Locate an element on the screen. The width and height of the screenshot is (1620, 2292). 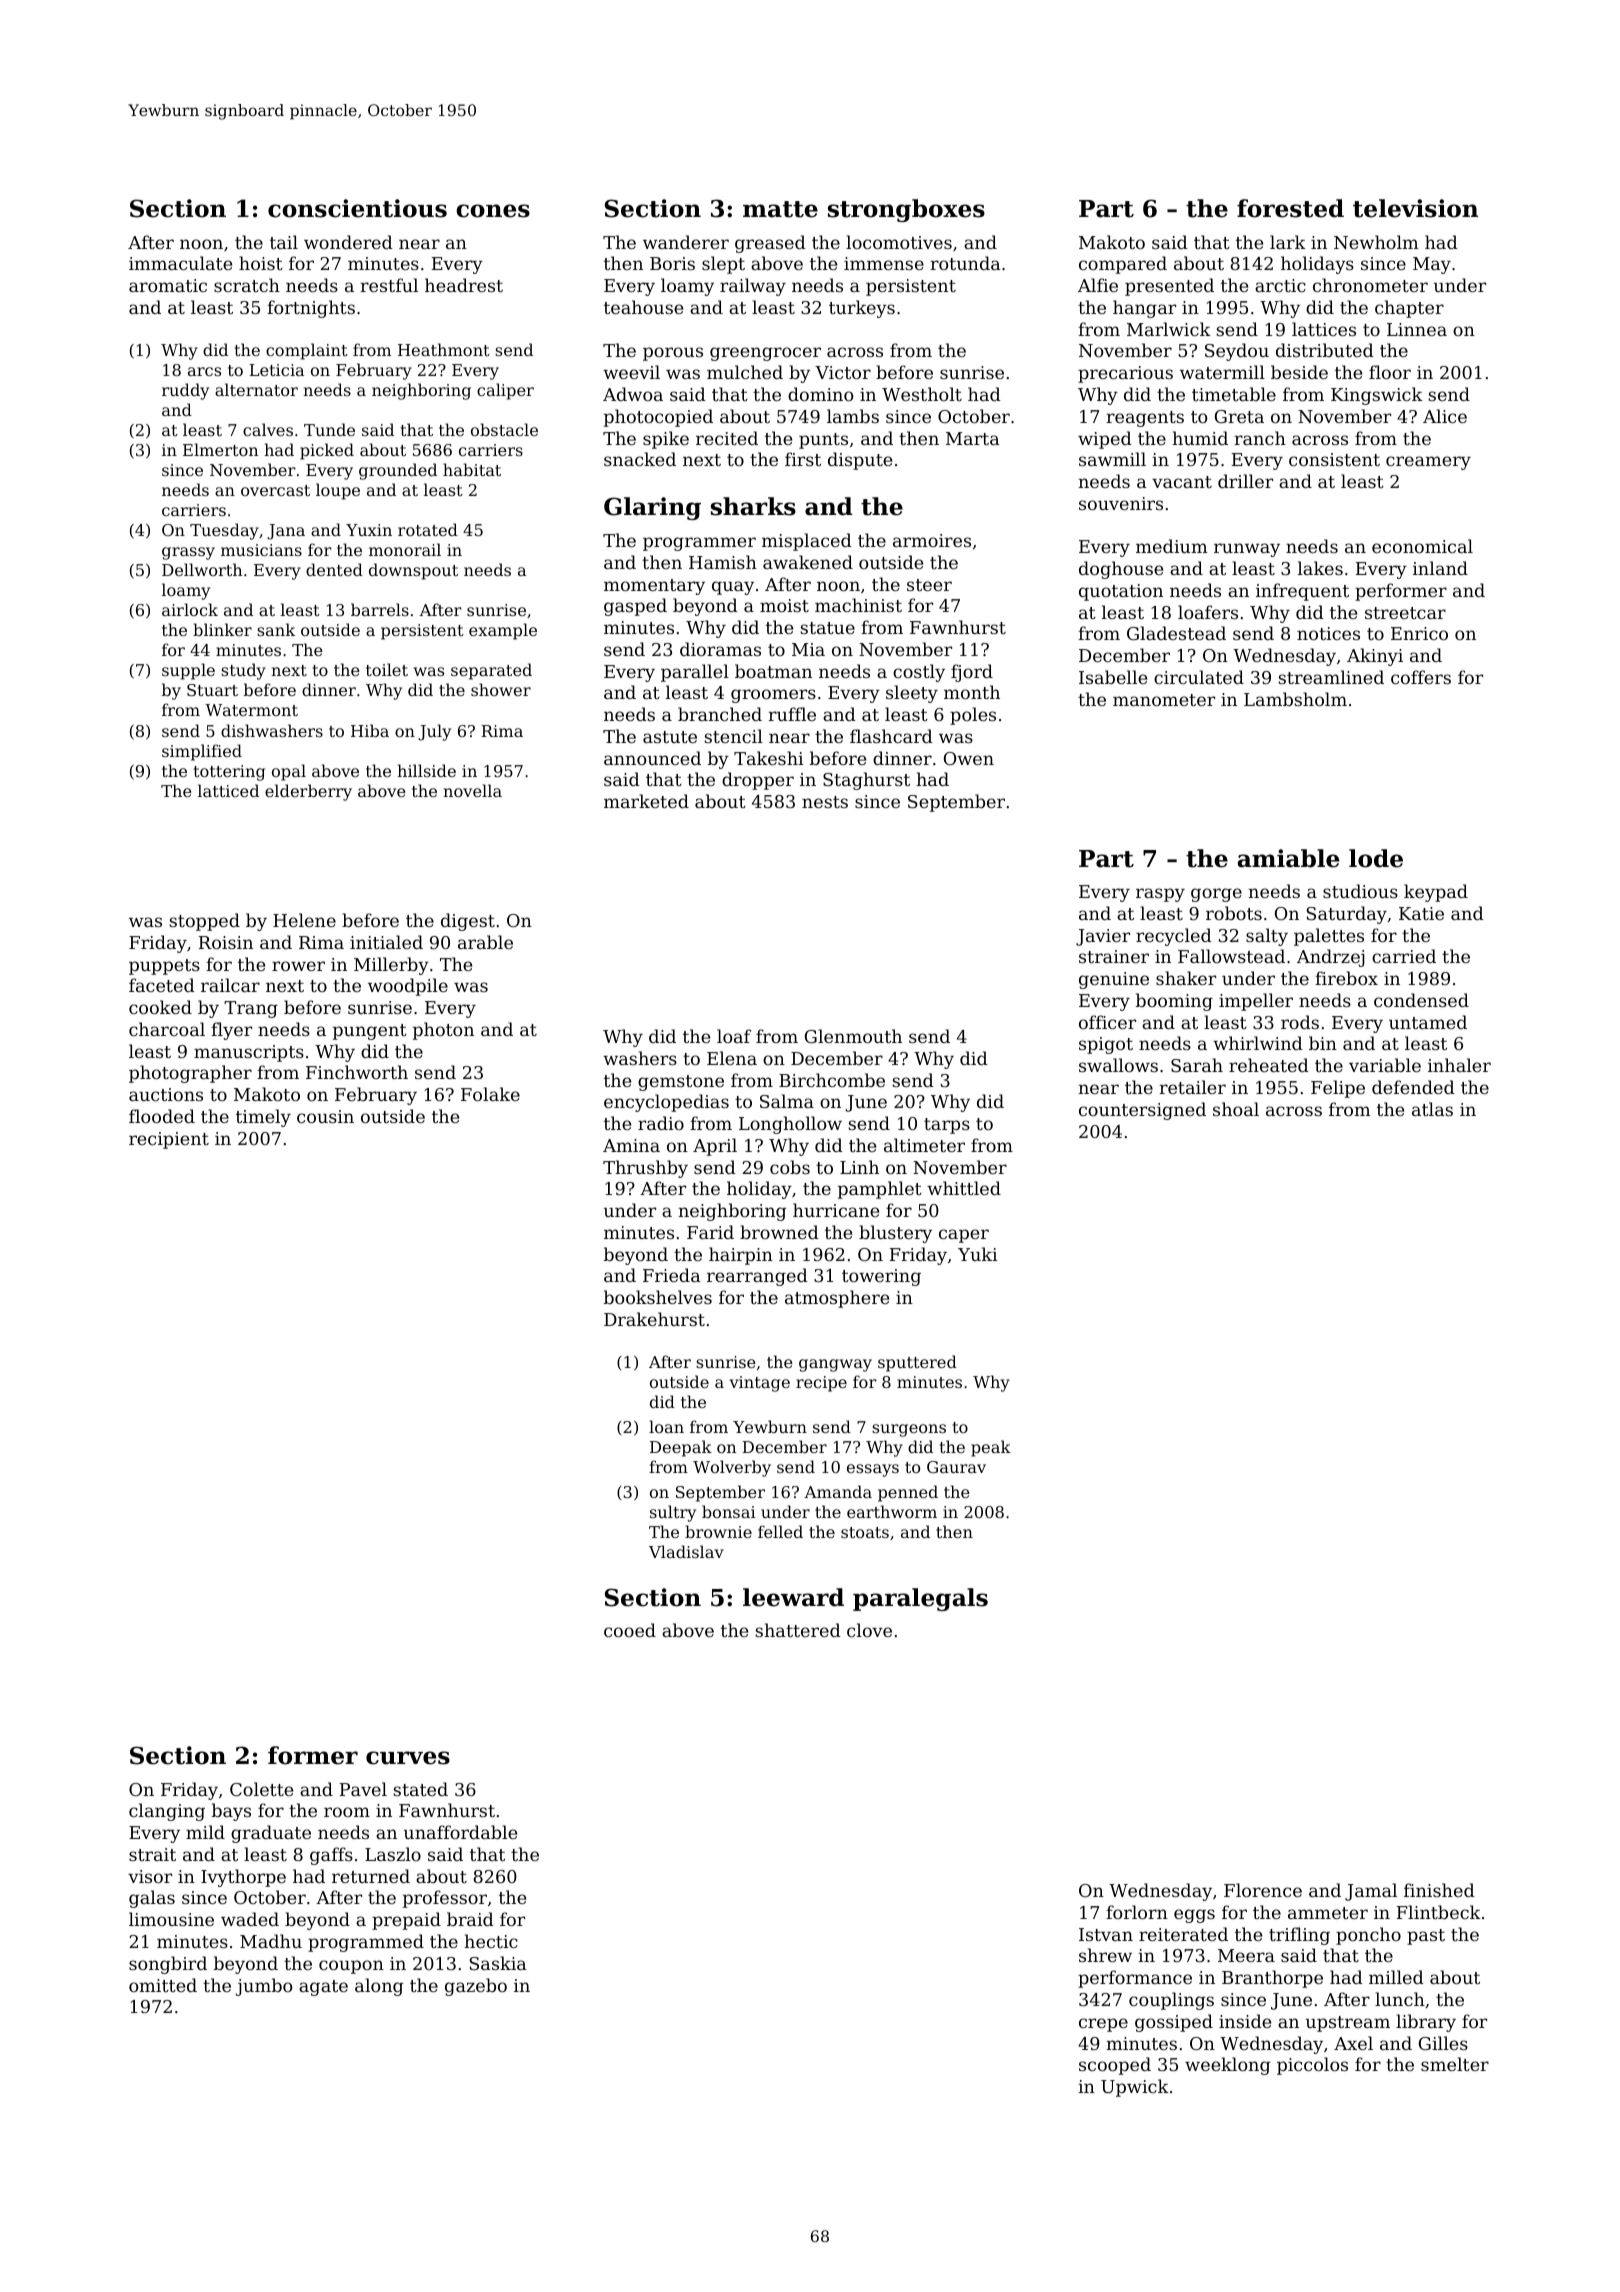
Drakehurst is located at coordinates (654, 1319).
